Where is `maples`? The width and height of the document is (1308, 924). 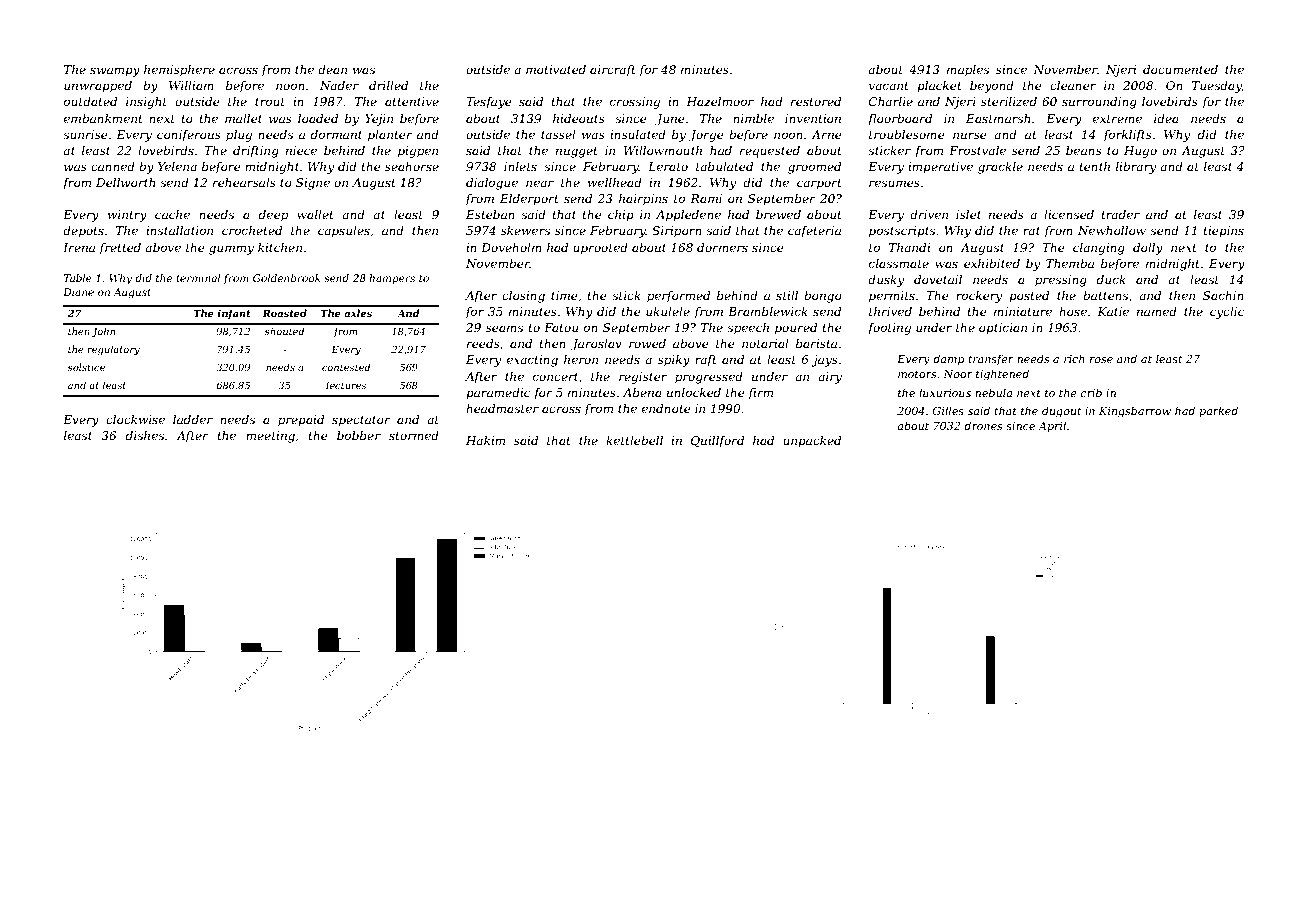 maples is located at coordinates (968, 71).
